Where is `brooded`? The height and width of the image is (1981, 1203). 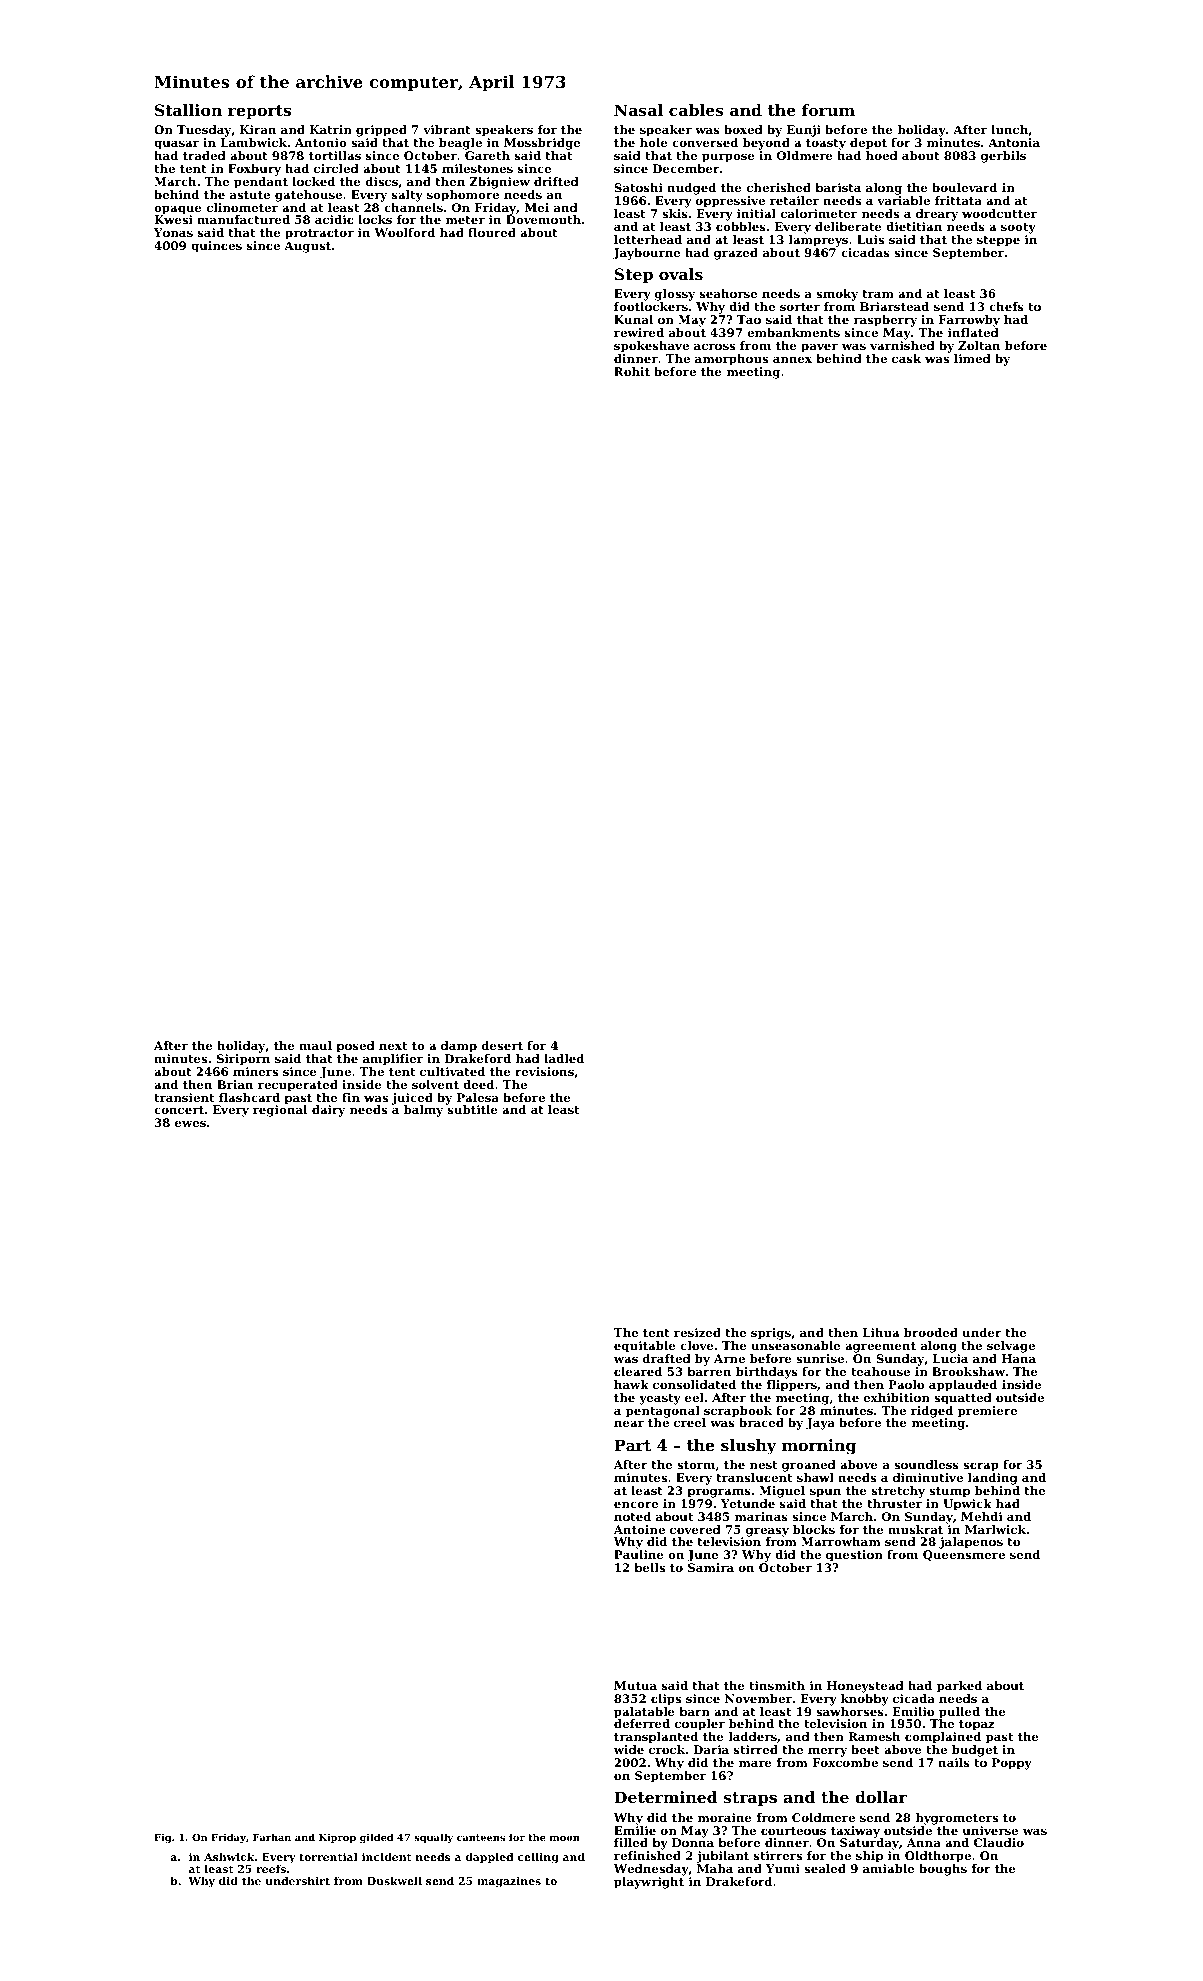
brooded is located at coordinates (931, 1332).
